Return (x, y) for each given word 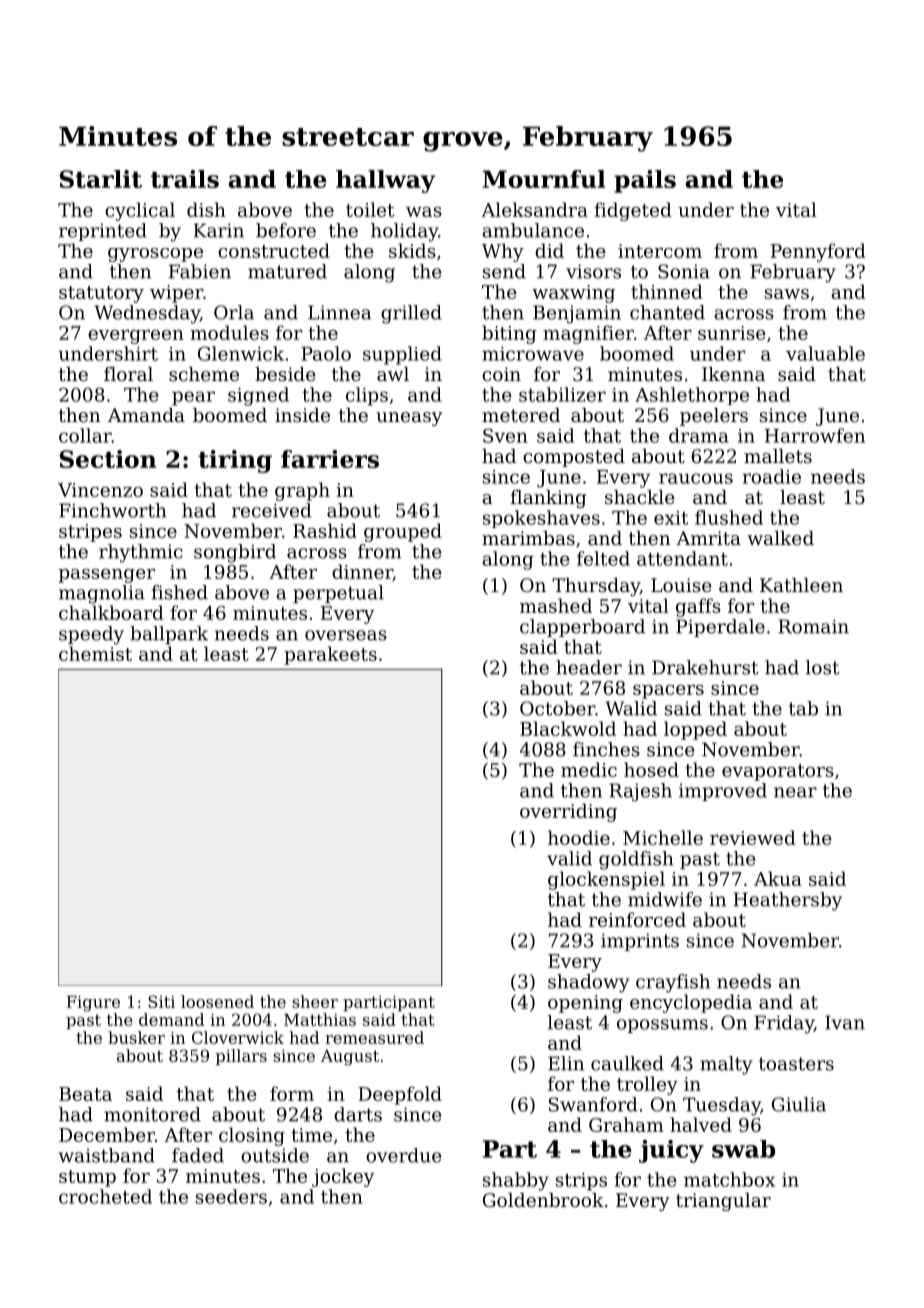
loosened (217, 1001)
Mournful (543, 179)
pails (645, 181)
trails (185, 179)
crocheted (105, 1196)
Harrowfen (815, 435)
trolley (647, 1085)
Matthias (320, 1019)
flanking (548, 499)
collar (85, 435)
